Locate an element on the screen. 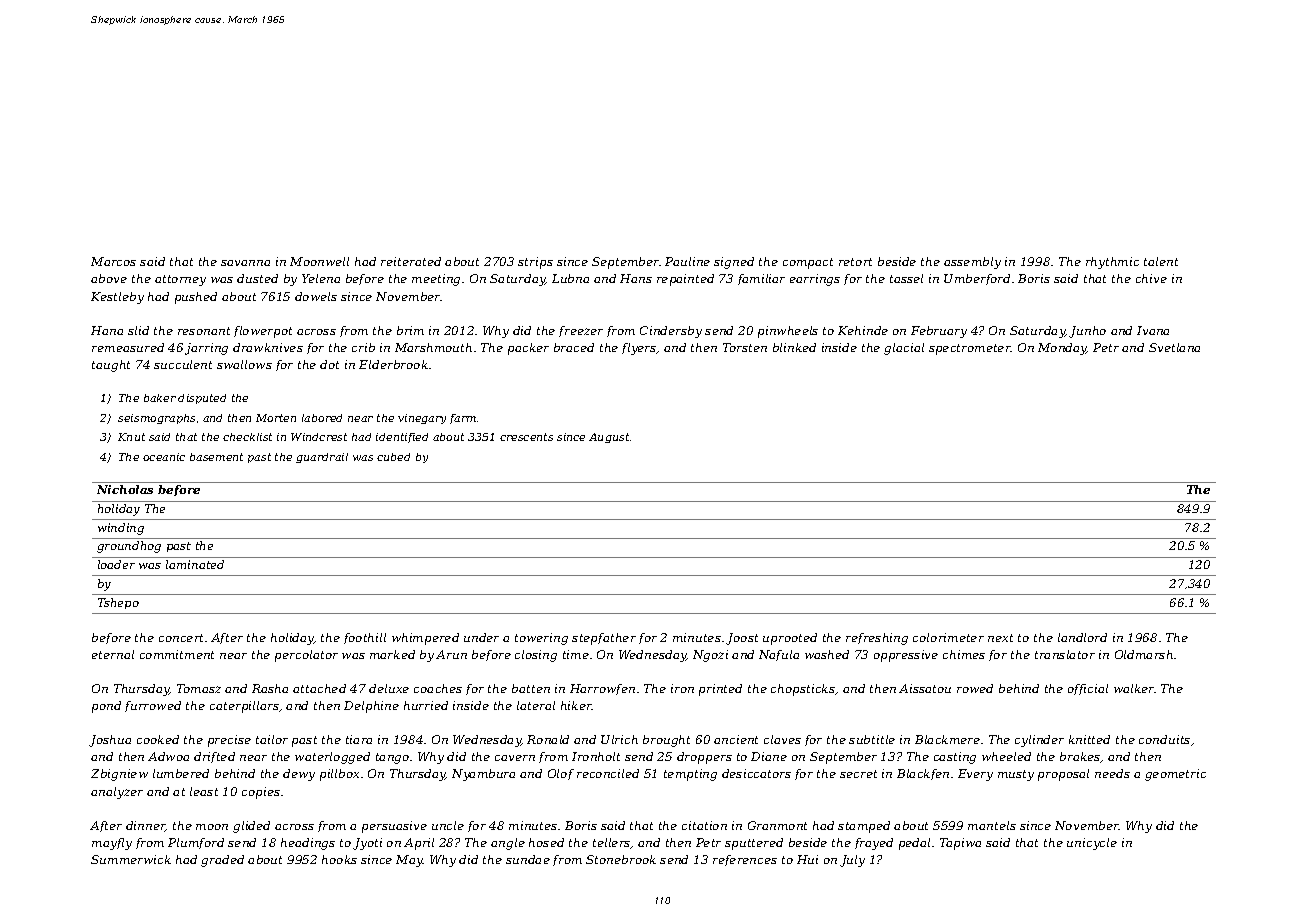 Image resolution: width=1308 pixels, height=924 pixels. August is located at coordinates (609, 438).
